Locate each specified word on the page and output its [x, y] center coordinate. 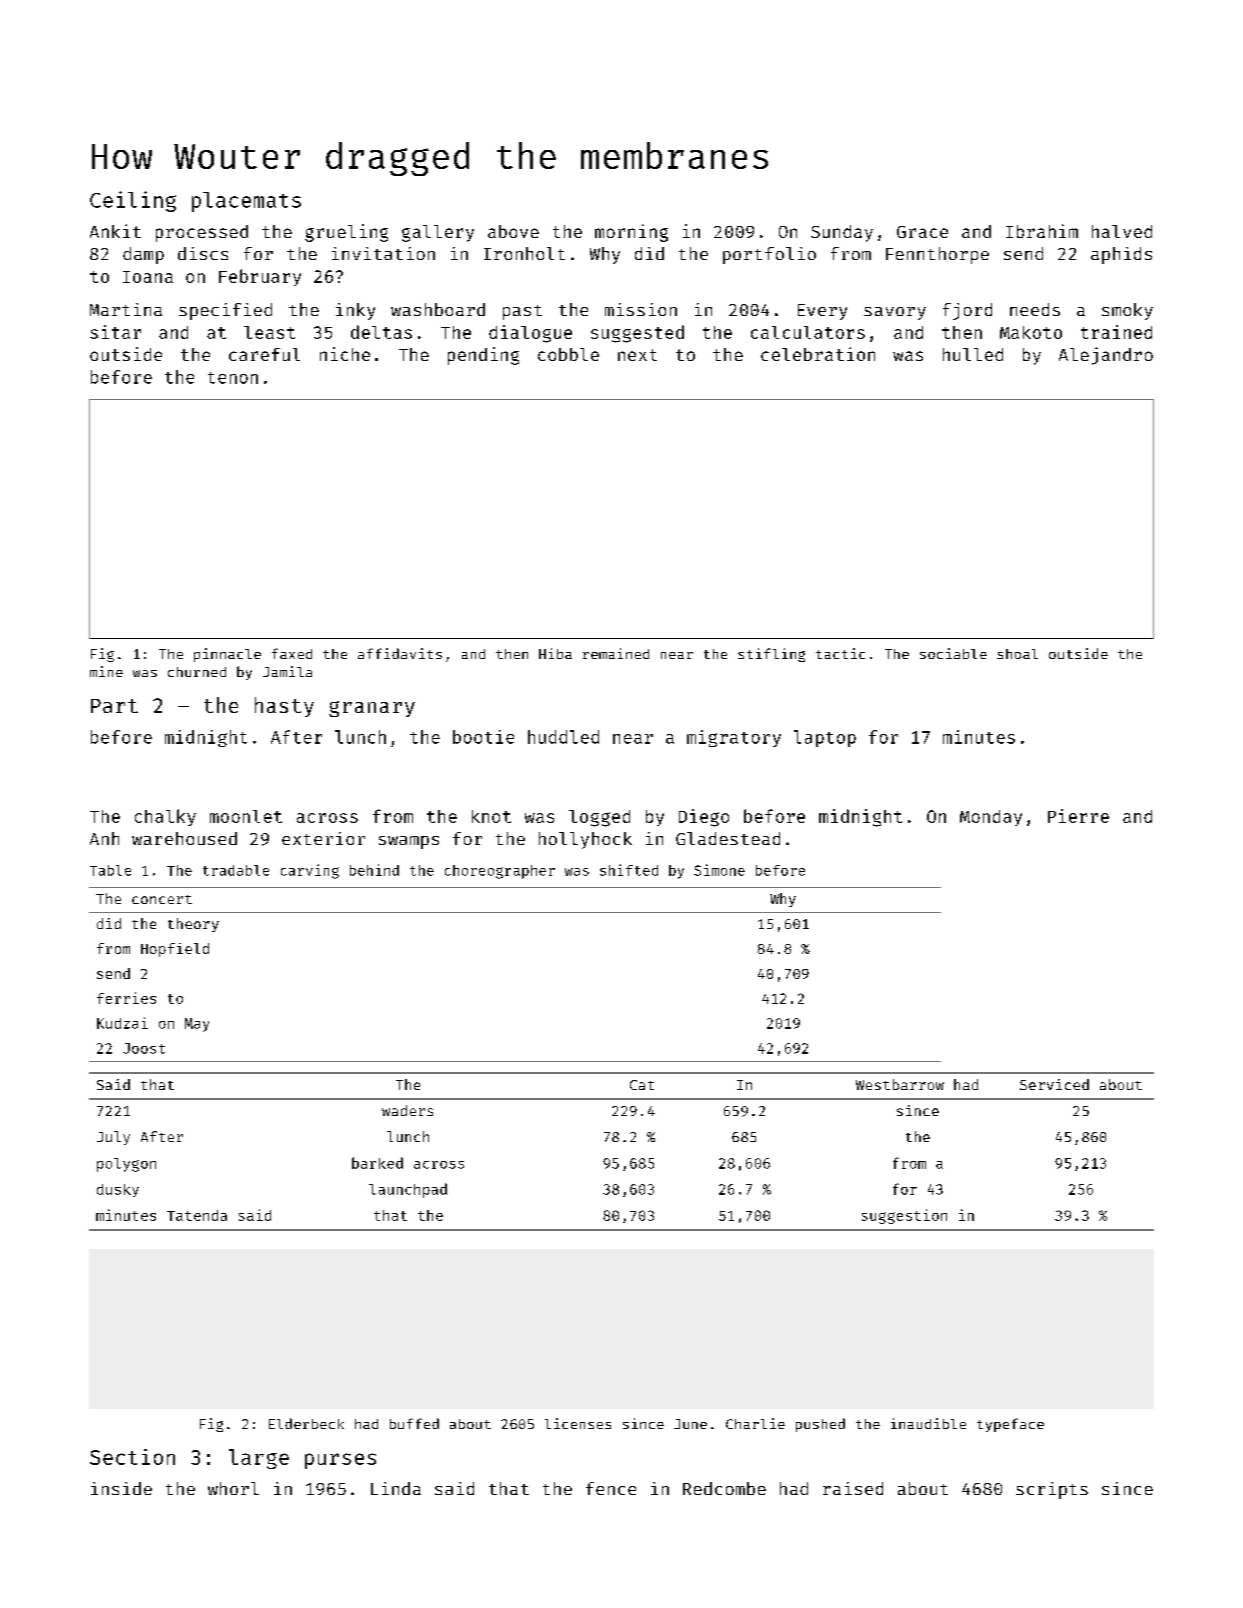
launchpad [408, 1190]
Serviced [1054, 1084]
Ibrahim [1042, 231]
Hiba [555, 653]
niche [345, 354]
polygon [126, 1165]
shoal [1017, 654]
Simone [719, 870]
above [513, 231]
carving [310, 871]
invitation [383, 253]
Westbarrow [900, 1084]
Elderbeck [306, 1423]
